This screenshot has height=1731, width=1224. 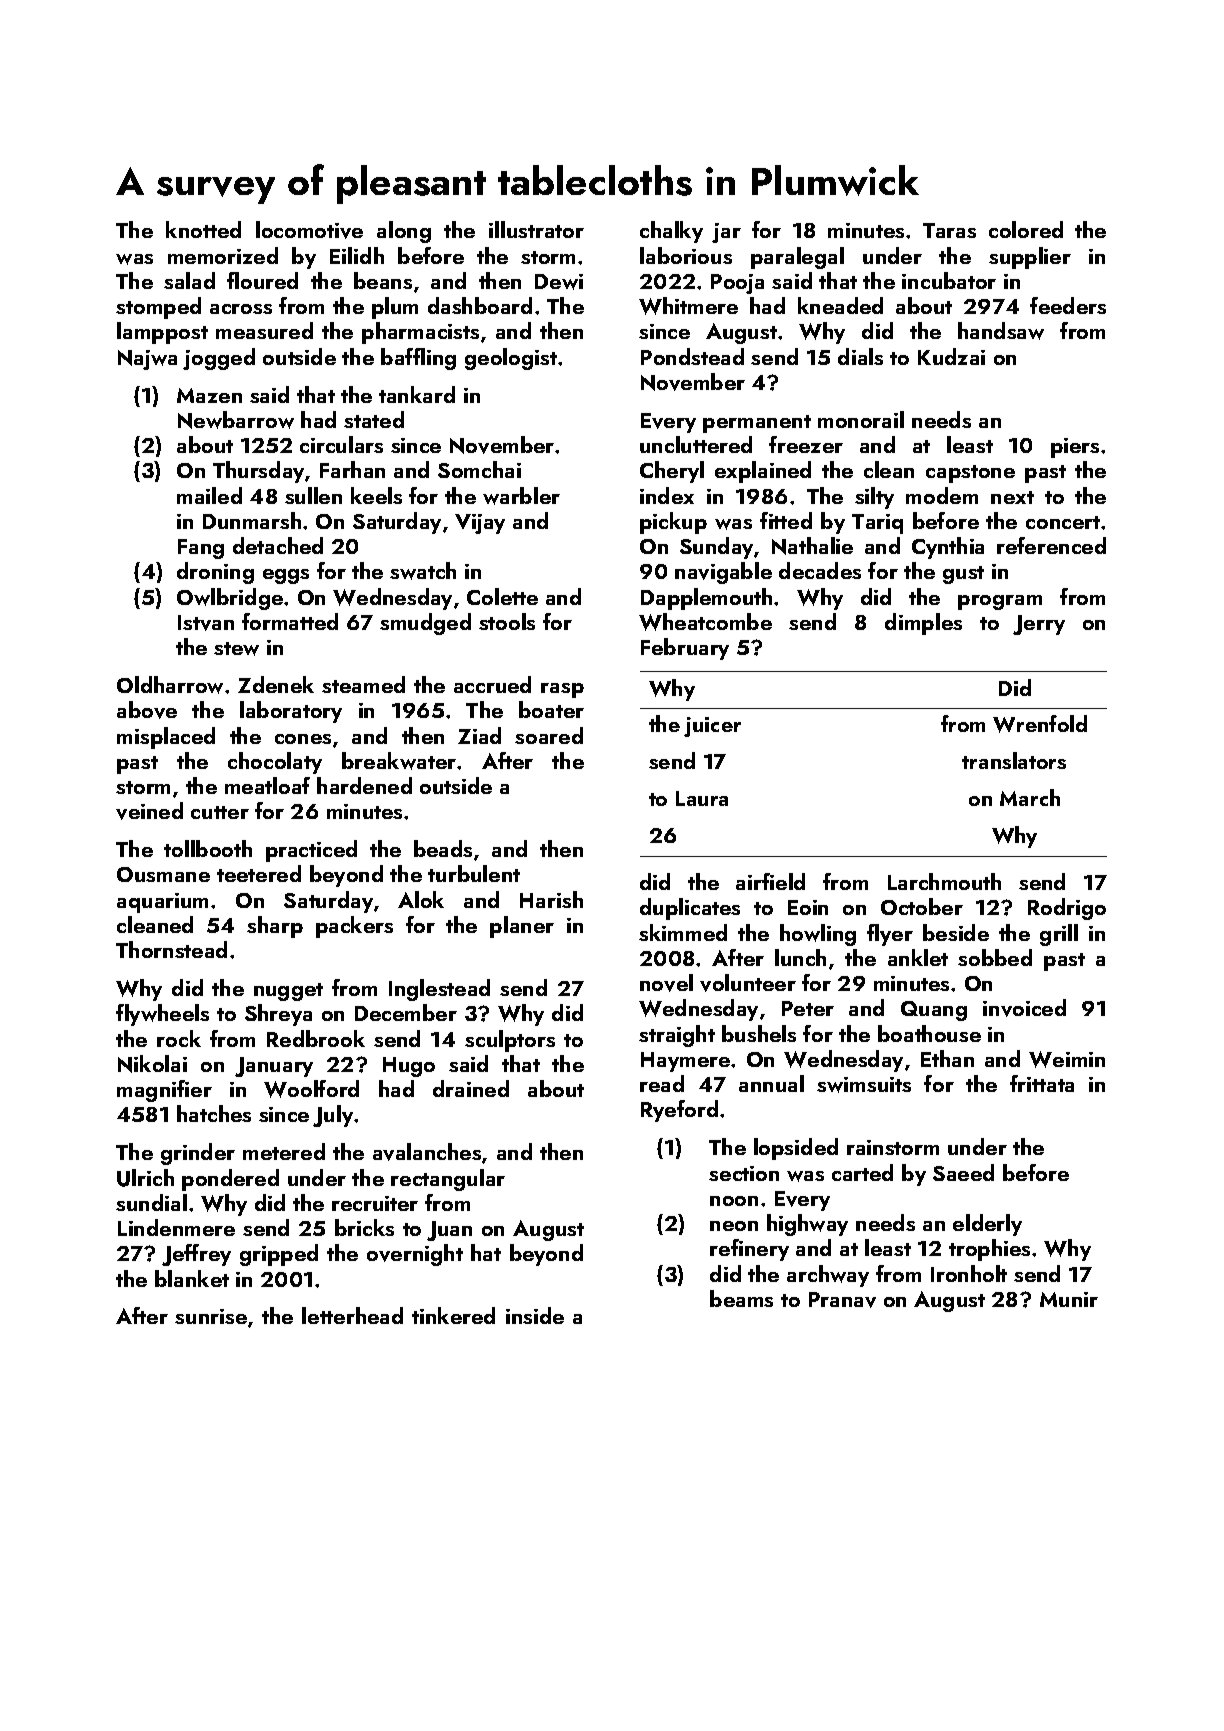 What do you see at coordinates (677, 1036) in the screenshot?
I see `straight` at bounding box center [677, 1036].
